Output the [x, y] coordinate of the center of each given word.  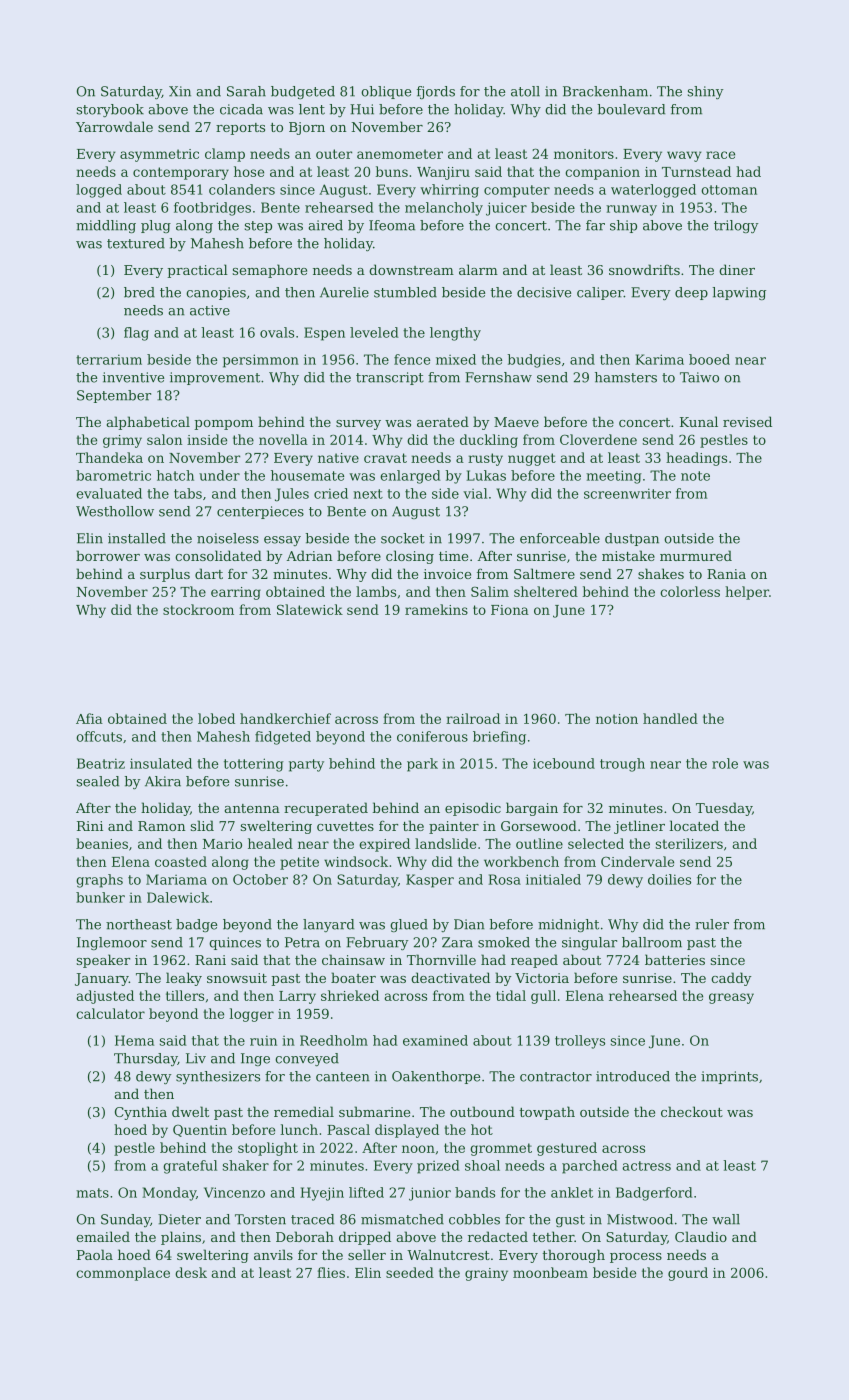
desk [191, 1272]
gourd [688, 1274]
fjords [436, 92]
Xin [180, 91]
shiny [705, 92]
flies [331, 1272]
